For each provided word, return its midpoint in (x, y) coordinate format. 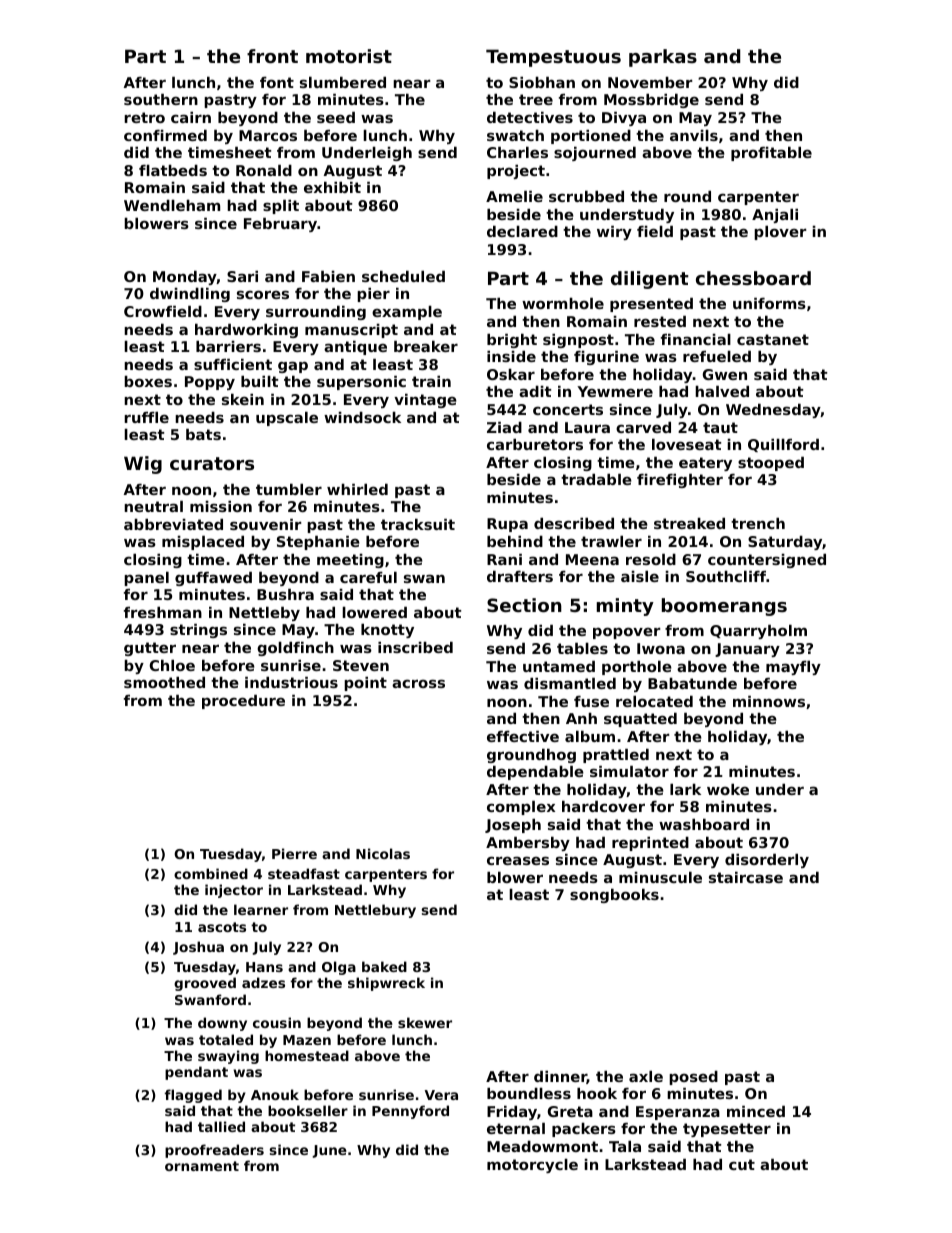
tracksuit (418, 524)
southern (161, 99)
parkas (663, 58)
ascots (222, 927)
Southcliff (726, 576)
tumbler (289, 489)
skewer (425, 1022)
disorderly (767, 861)
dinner (560, 1077)
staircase (746, 877)
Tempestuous (553, 58)
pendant (196, 1073)
